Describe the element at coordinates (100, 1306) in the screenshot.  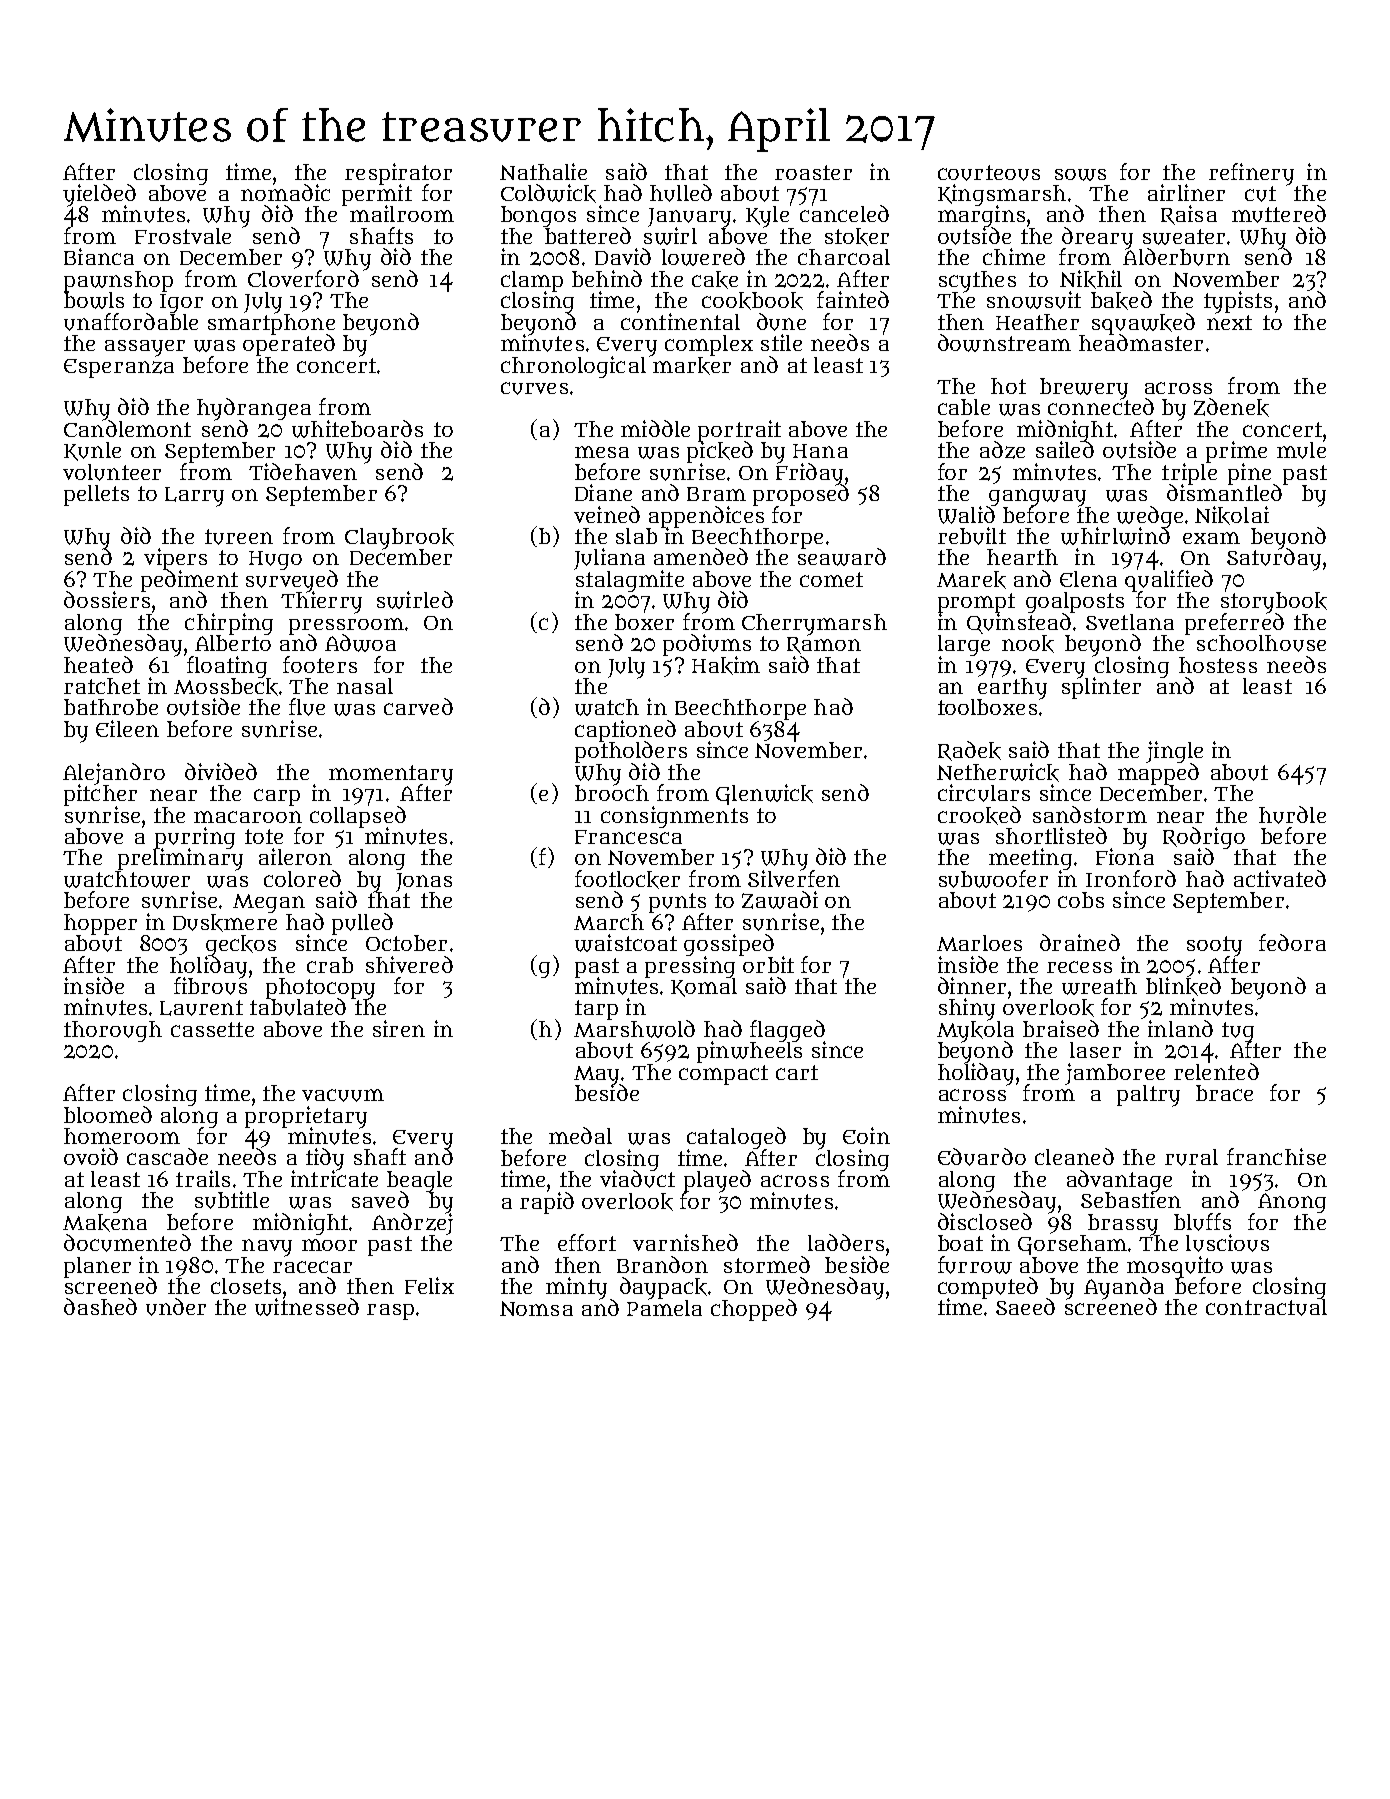
I see `dashed` at that location.
